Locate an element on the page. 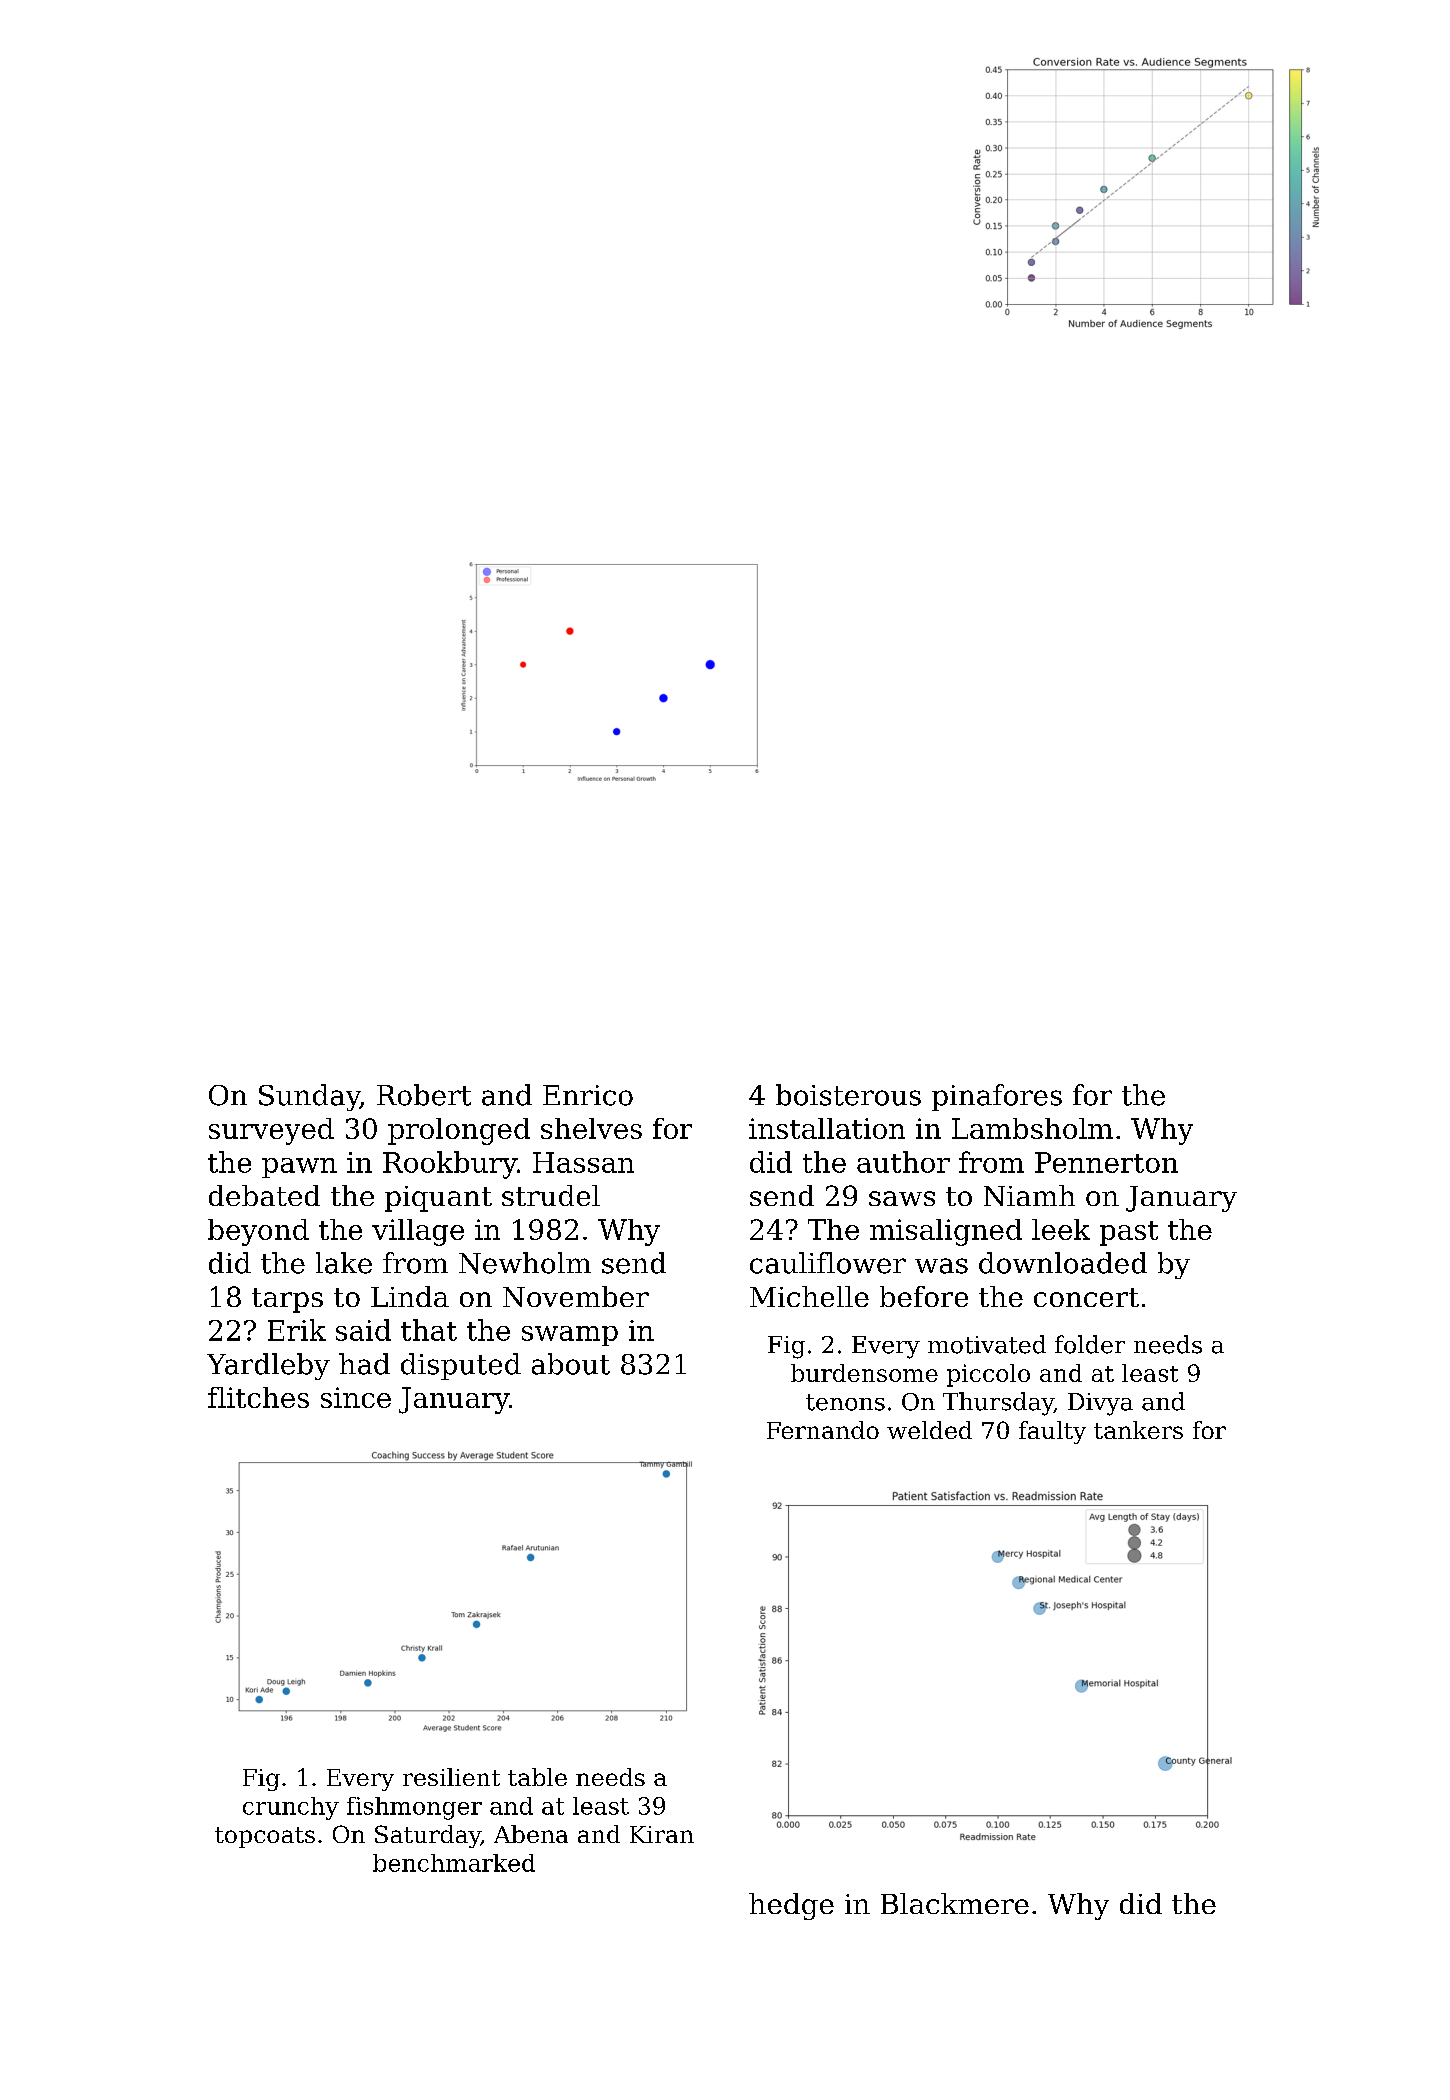 Image resolution: width=1450 pixels, height=2100 pixels. tenons is located at coordinates (845, 1402).
